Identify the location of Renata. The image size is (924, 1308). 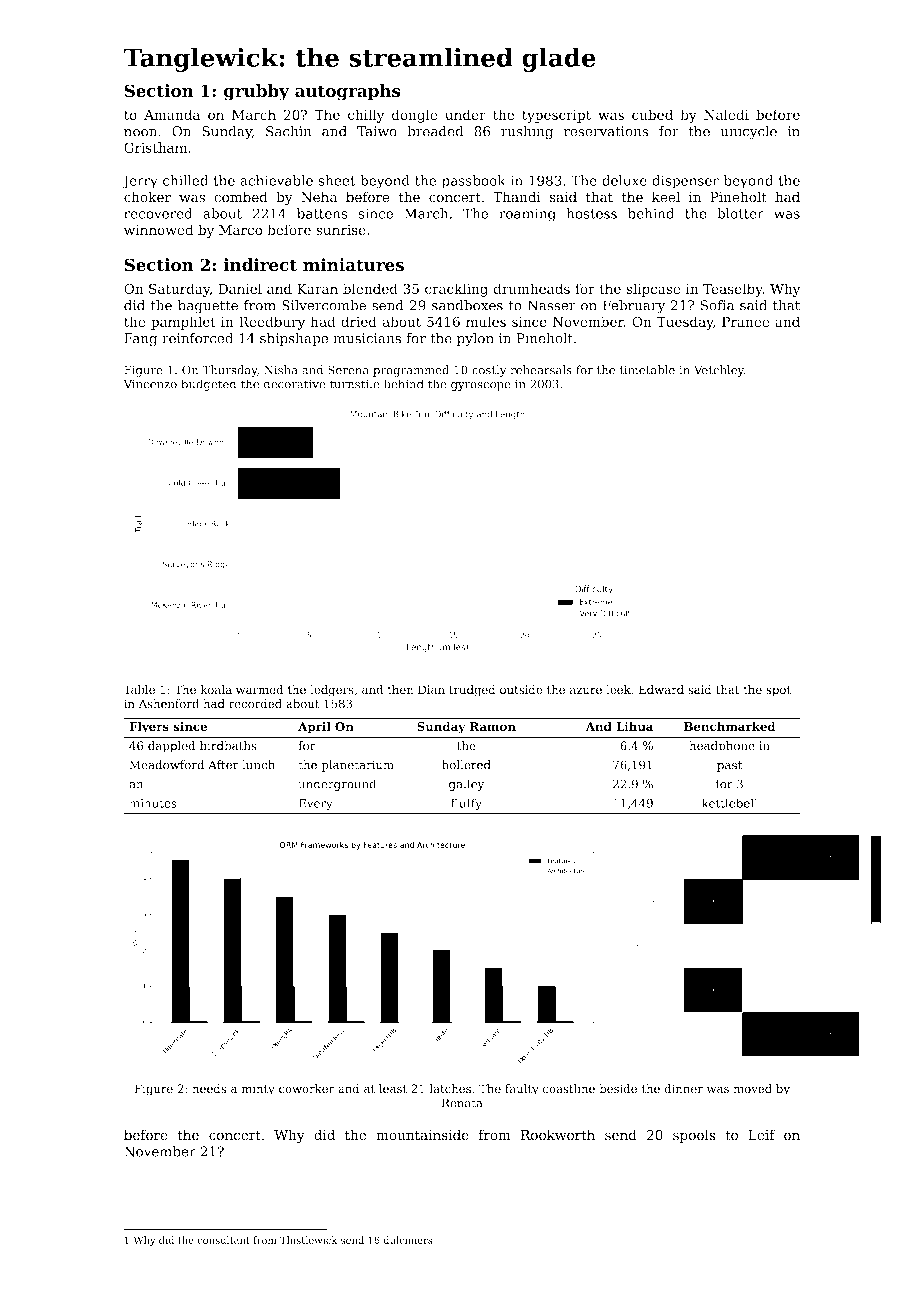
(462, 1103).
